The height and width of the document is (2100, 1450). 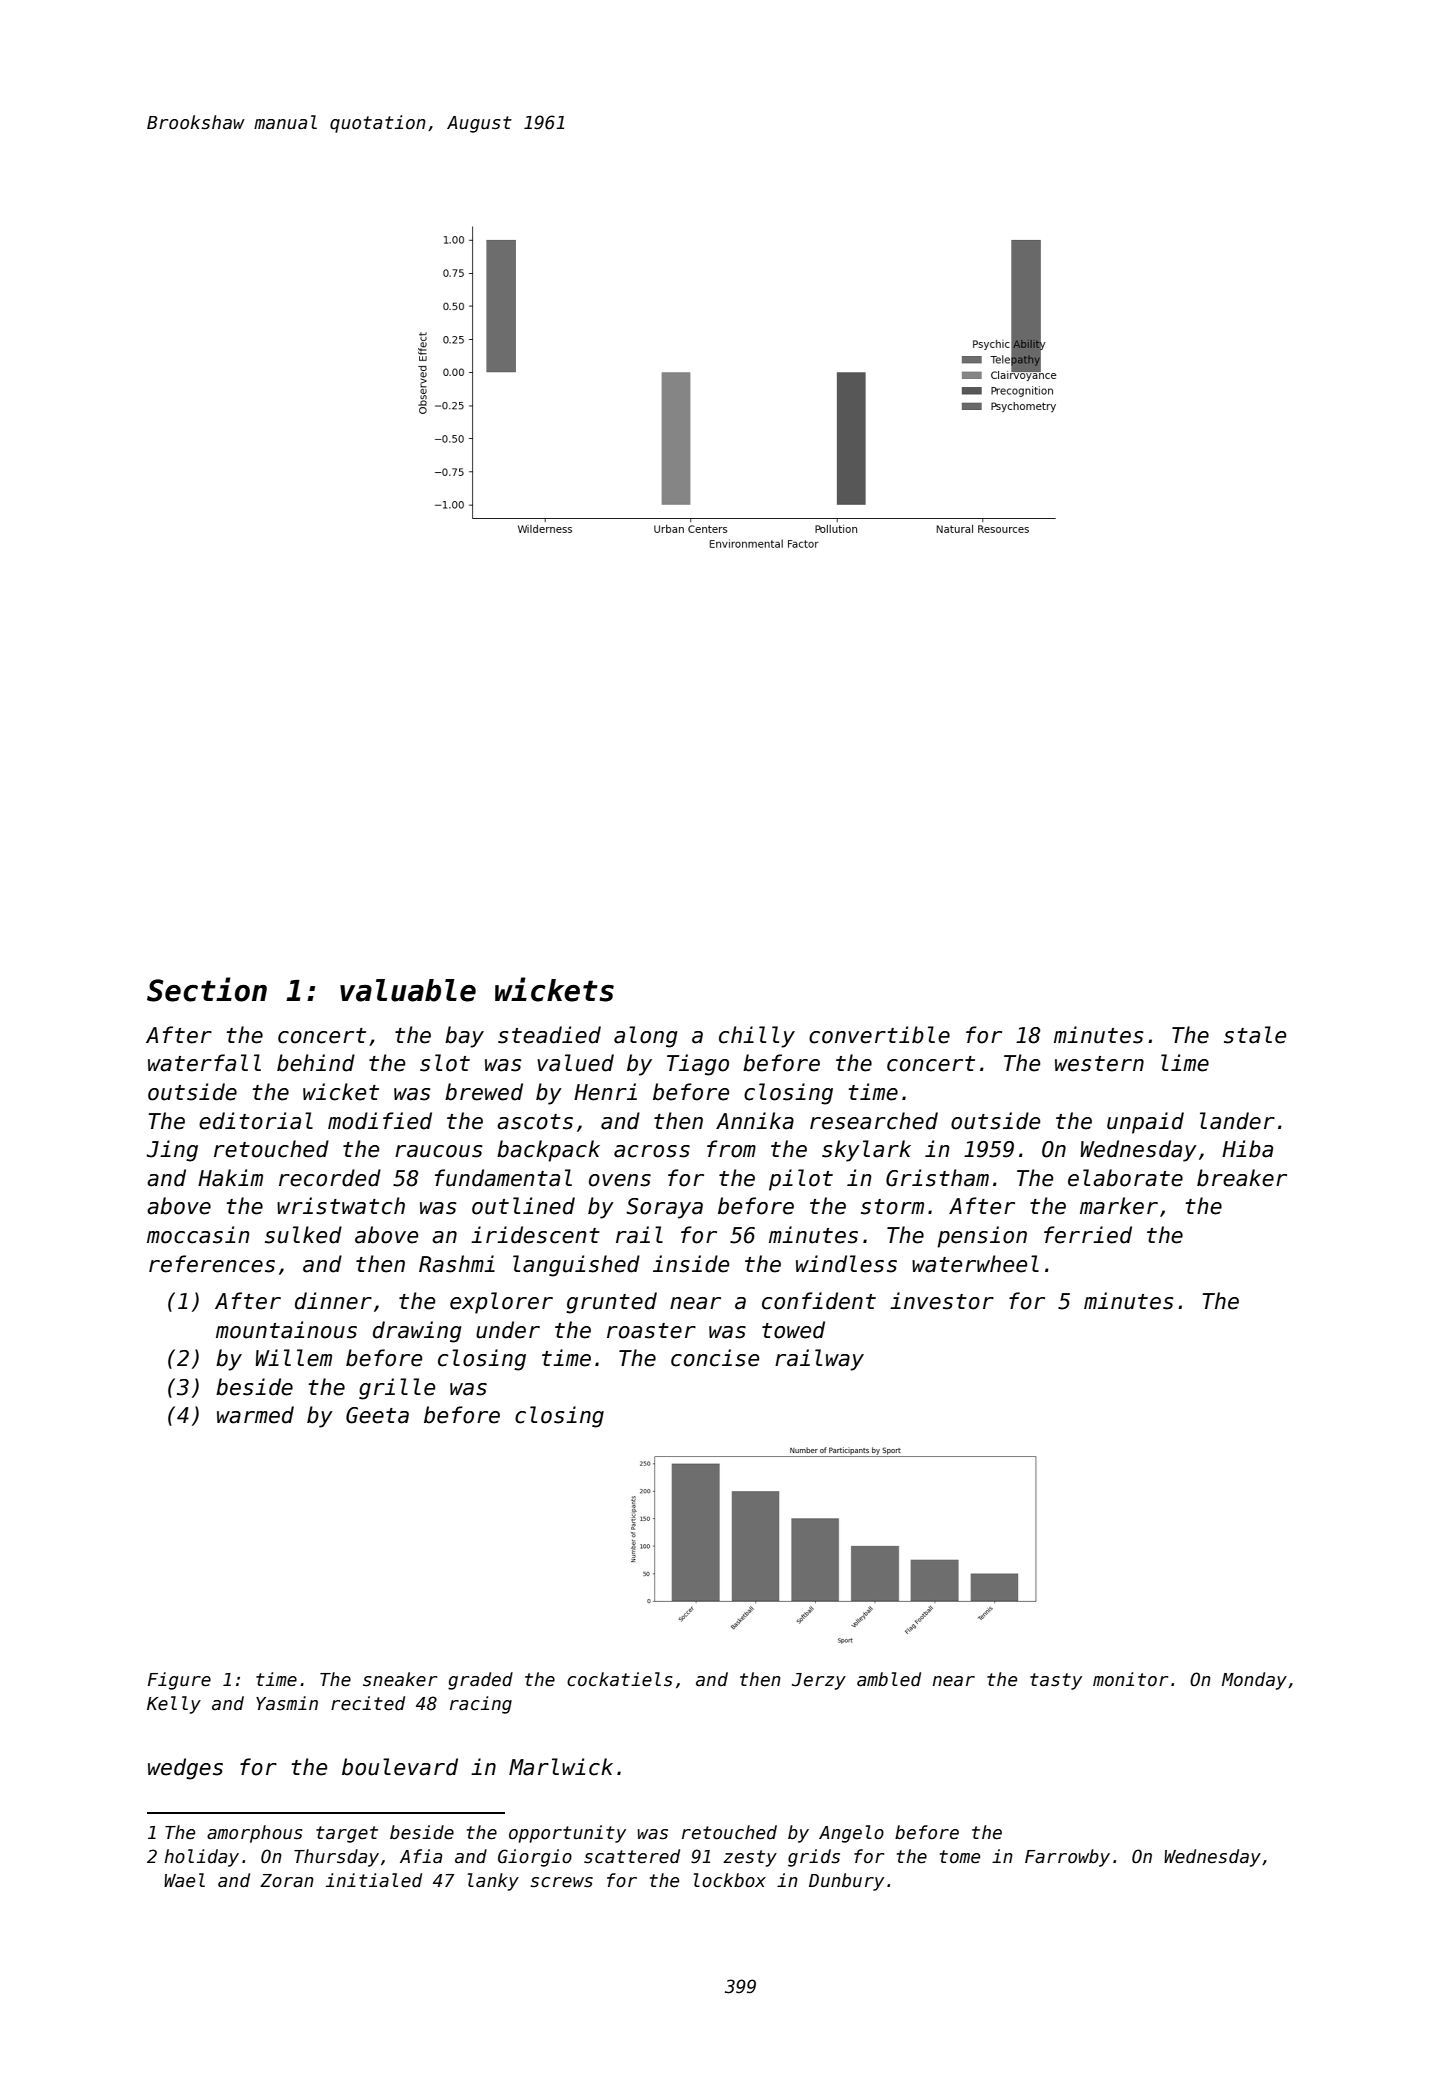 I want to click on Wael, so click(x=184, y=1880).
